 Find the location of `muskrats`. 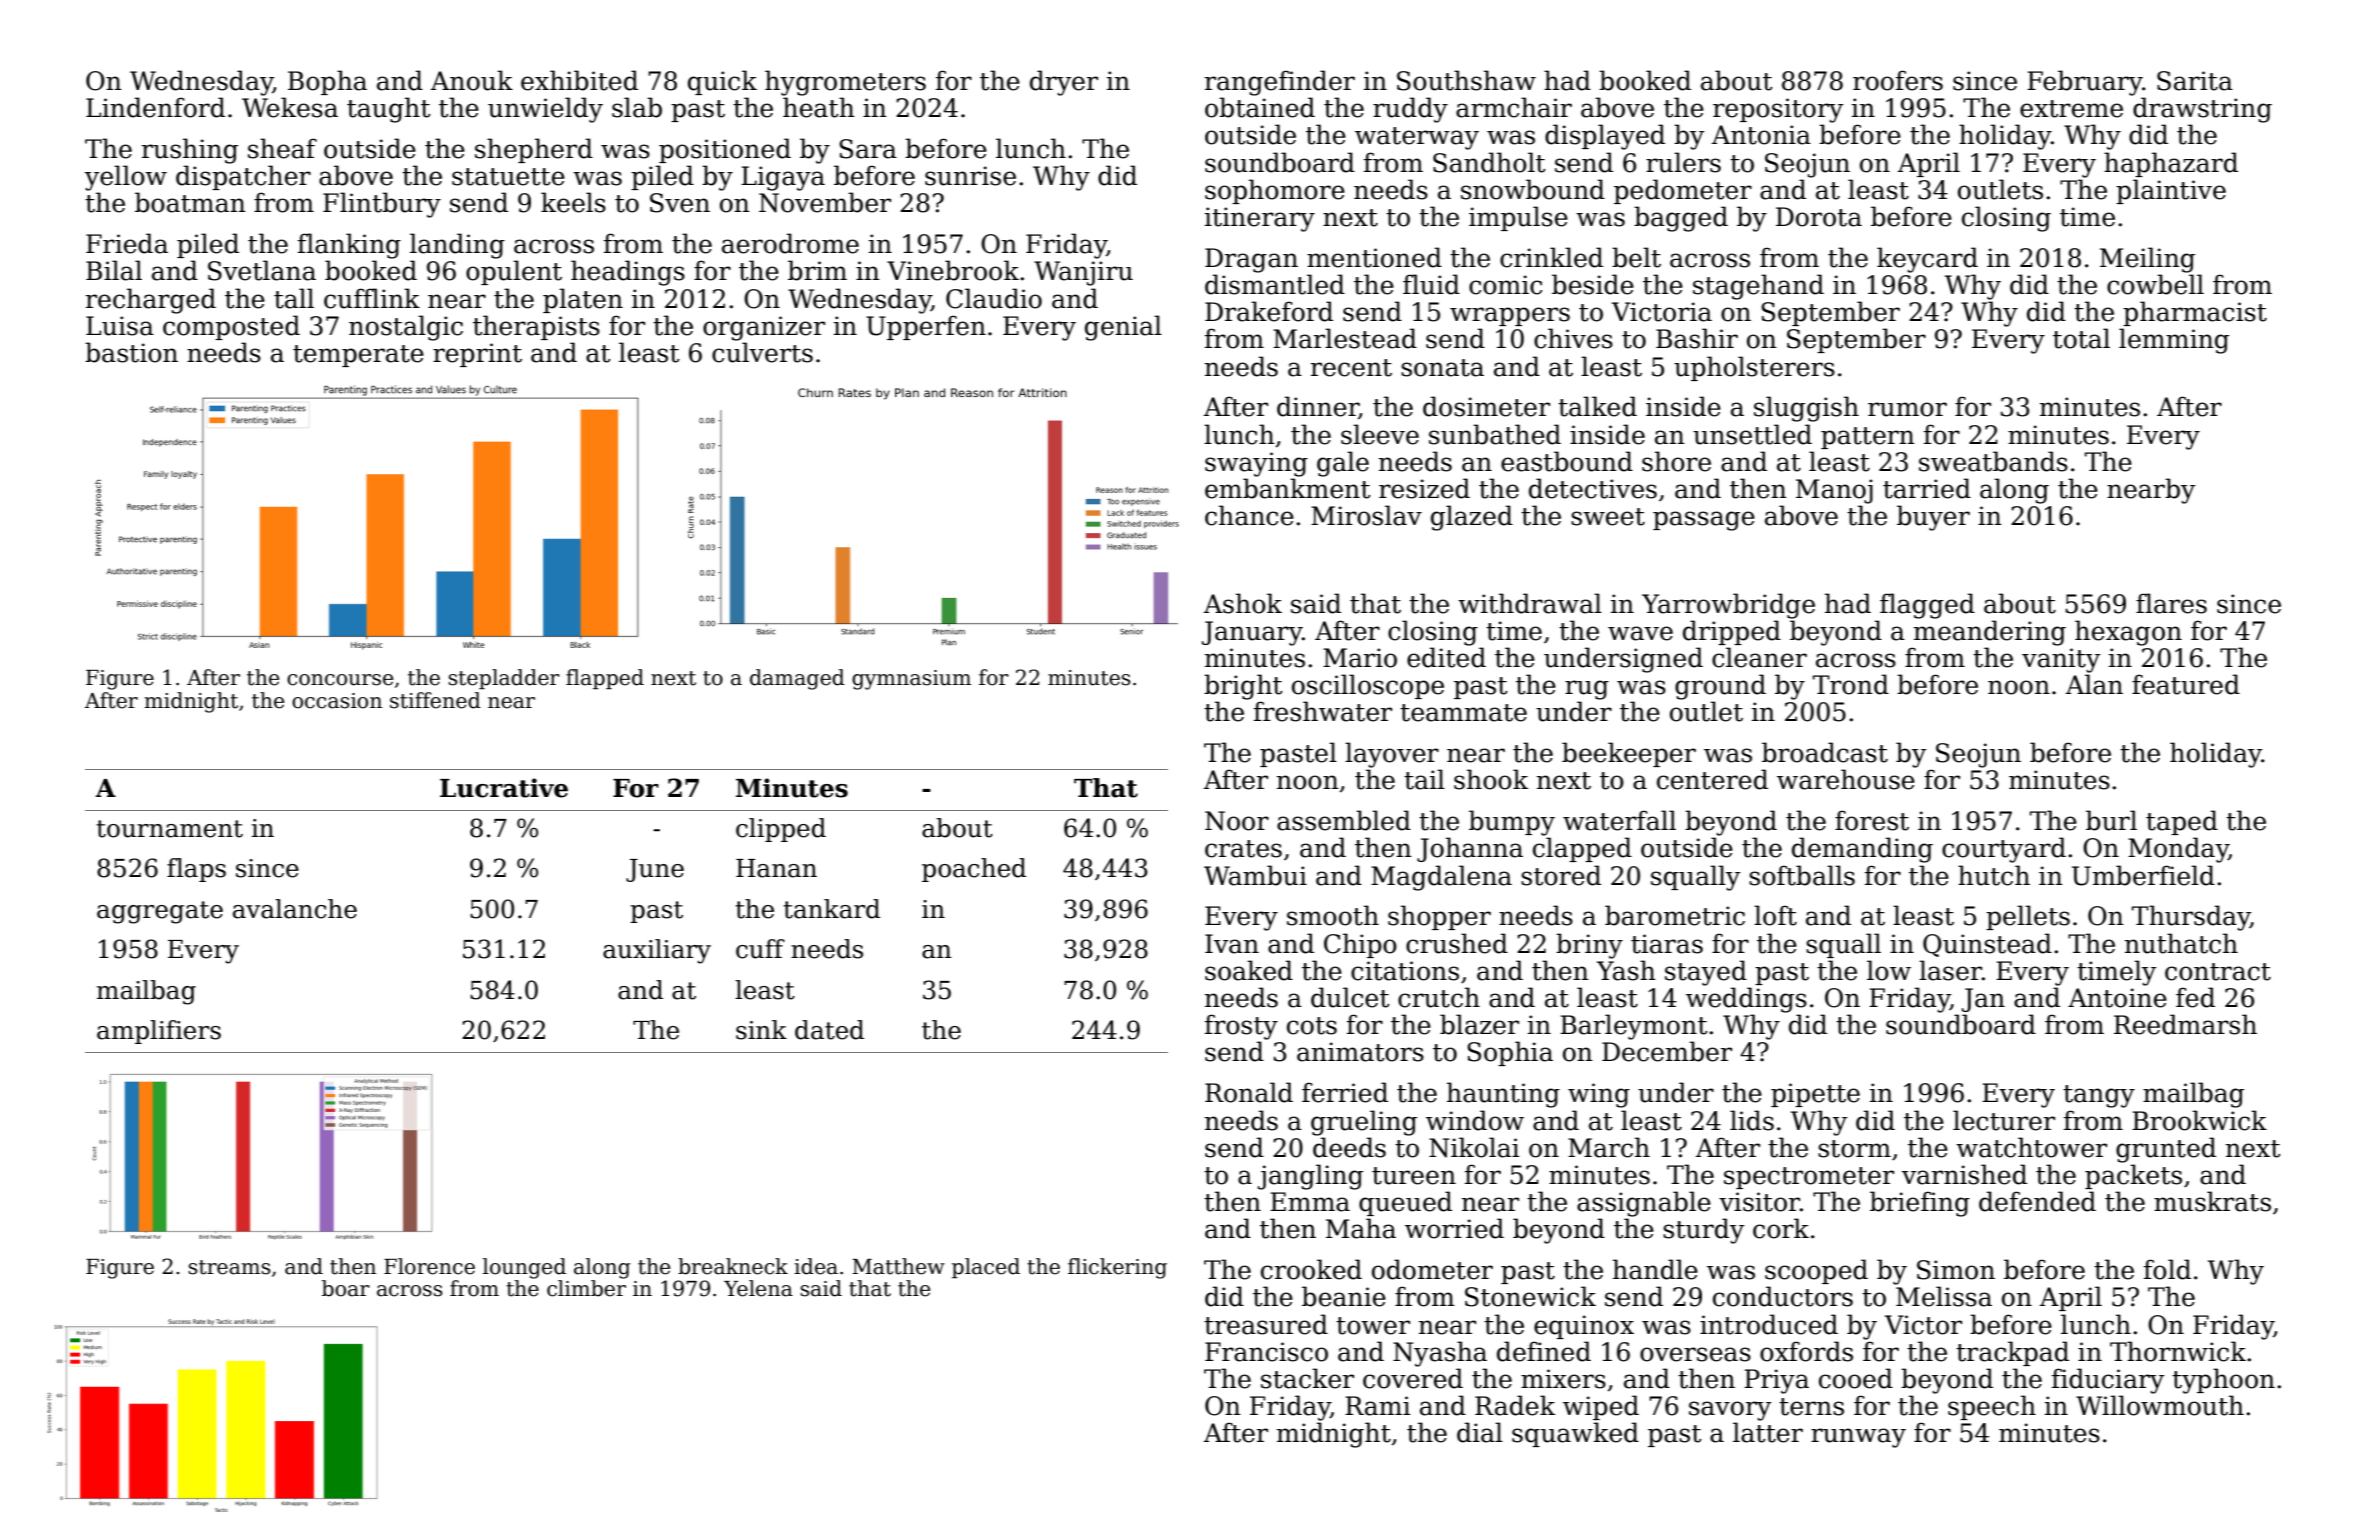

muskrats is located at coordinates (2212, 1201).
